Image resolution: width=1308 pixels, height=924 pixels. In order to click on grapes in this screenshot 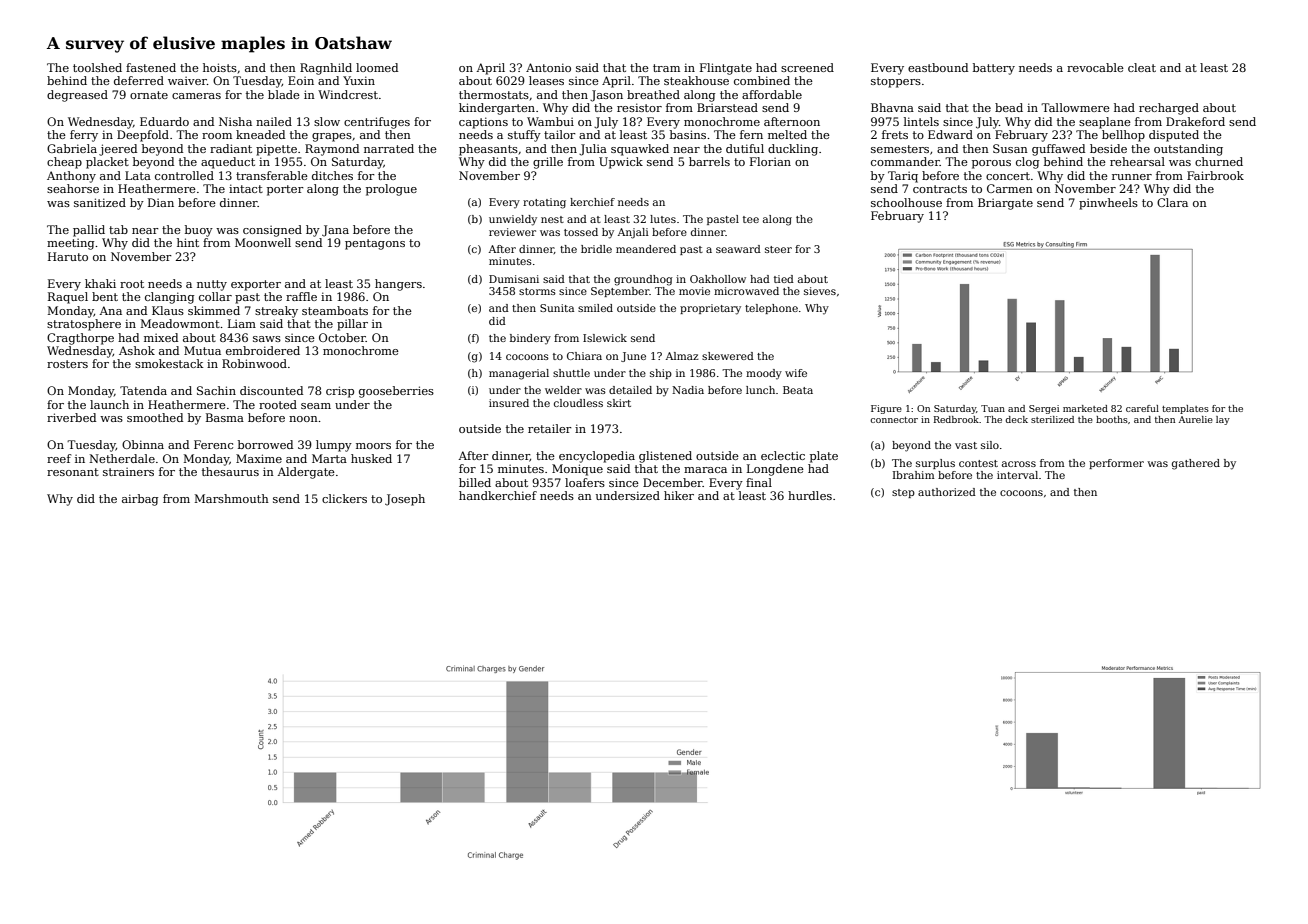, I will do `click(332, 137)`.
